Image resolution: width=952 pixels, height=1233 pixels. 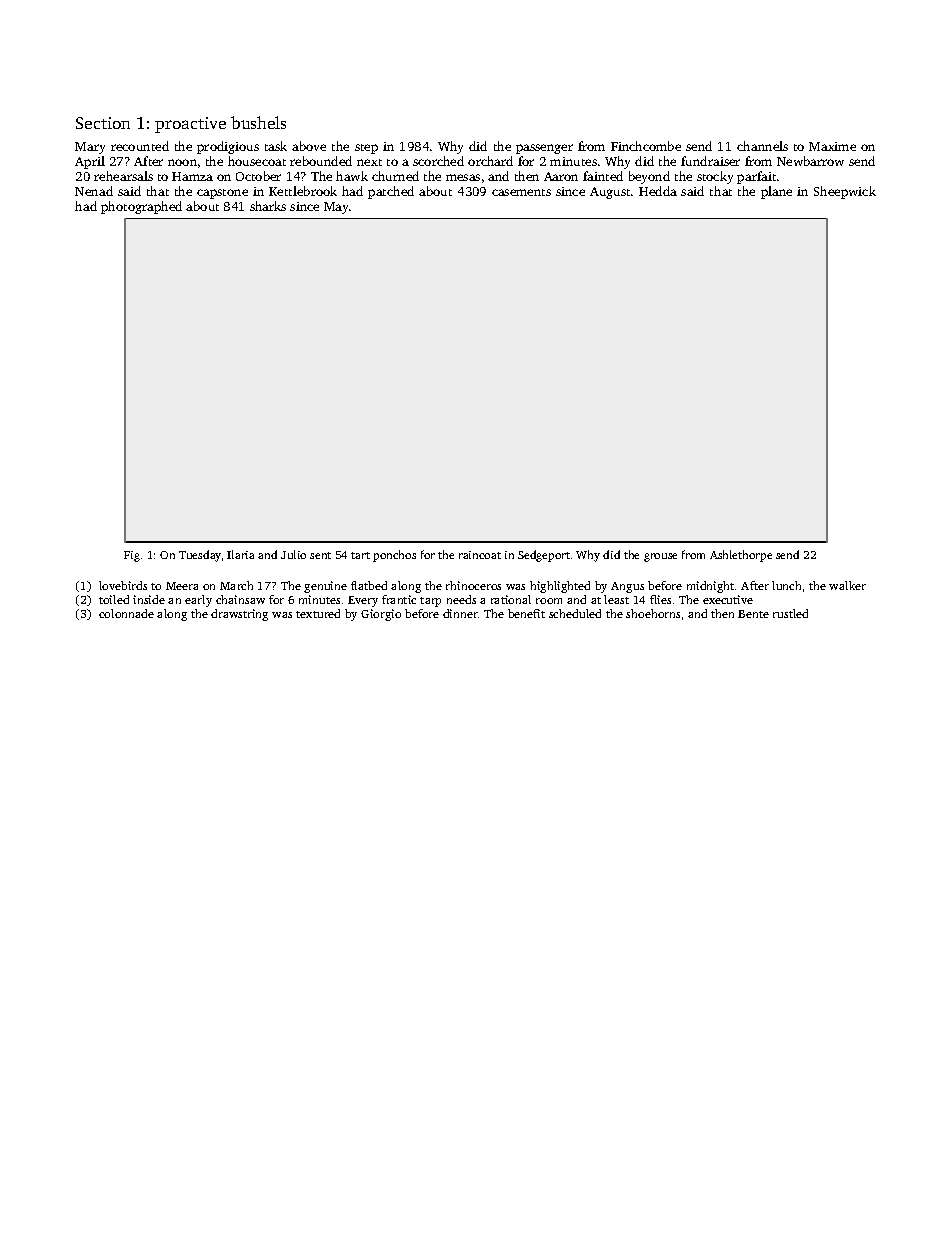 I want to click on raincoat, so click(x=480, y=555).
